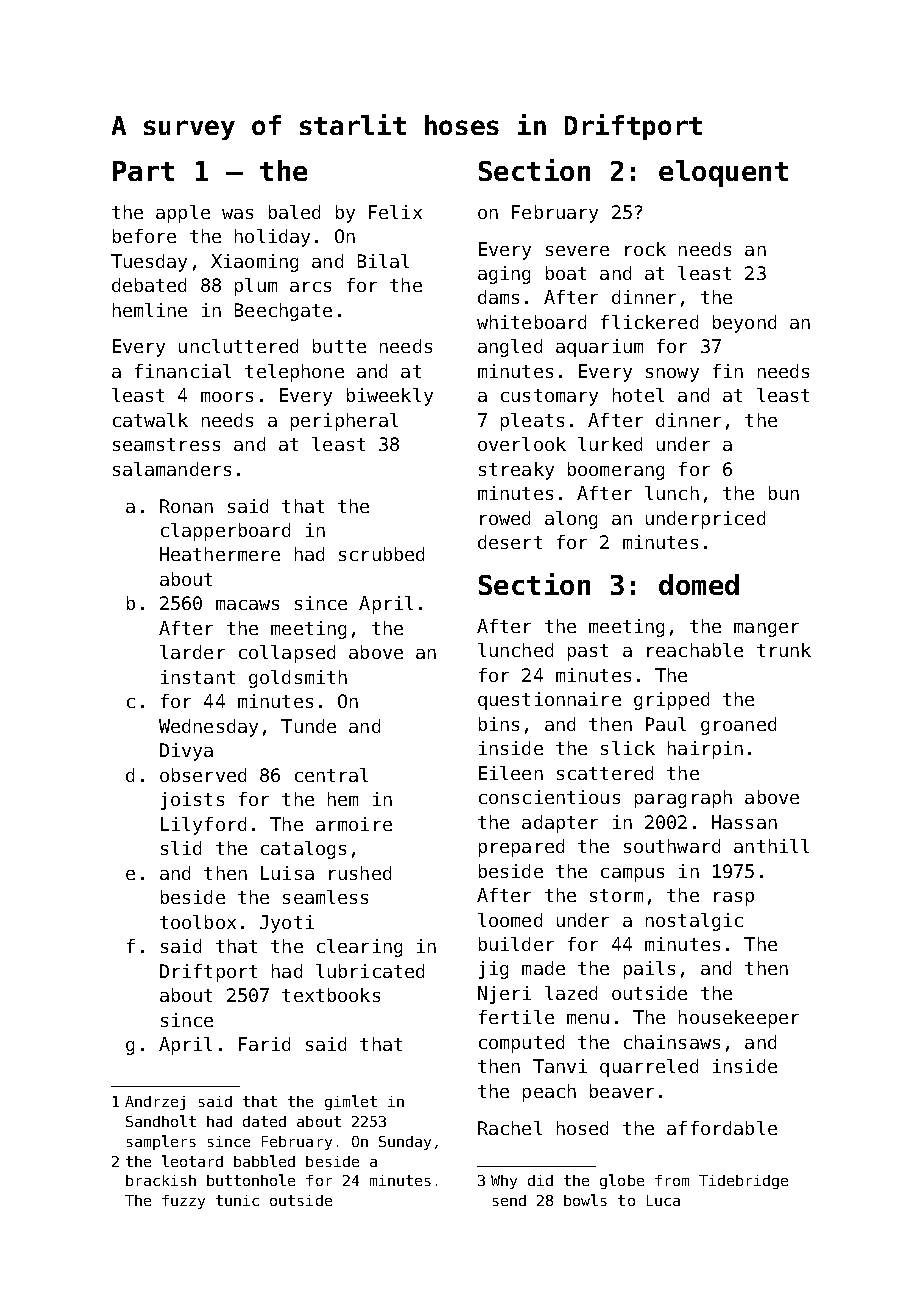  Describe the element at coordinates (510, 542) in the document. I see `desert` at that location.
